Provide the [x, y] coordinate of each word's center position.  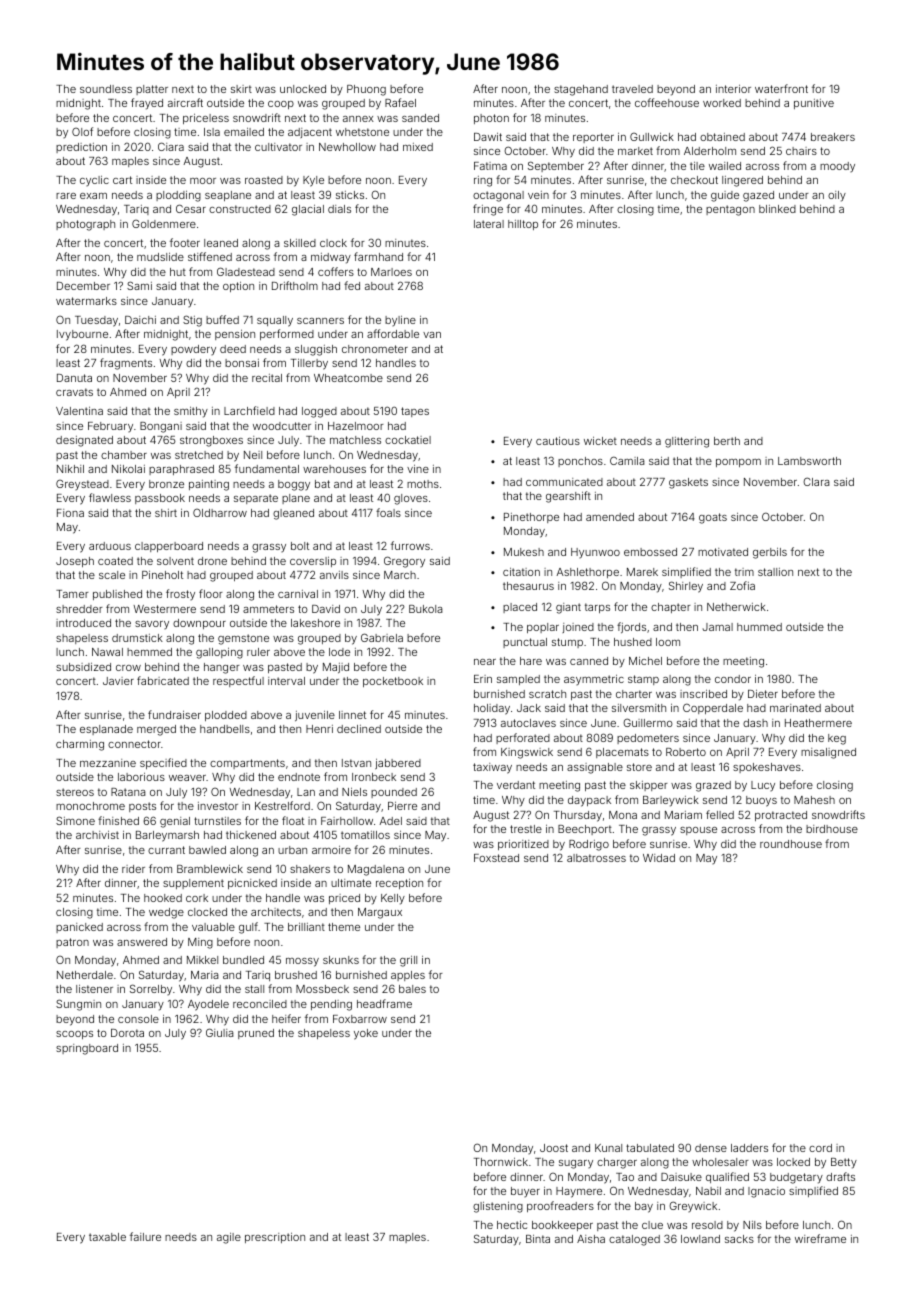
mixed [418, 147]
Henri [319, 729]
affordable [393, 333]
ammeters [268, 609]
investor [218, 806]
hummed [759, 627]
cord [820, 1148]
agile [229, 1238]
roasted [264, 180]
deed [233, 349]
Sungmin [78, 1005]
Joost [554, 1148]
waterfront [781, 88]
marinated [795, 708]
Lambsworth [809, 461]
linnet [352, 715]
